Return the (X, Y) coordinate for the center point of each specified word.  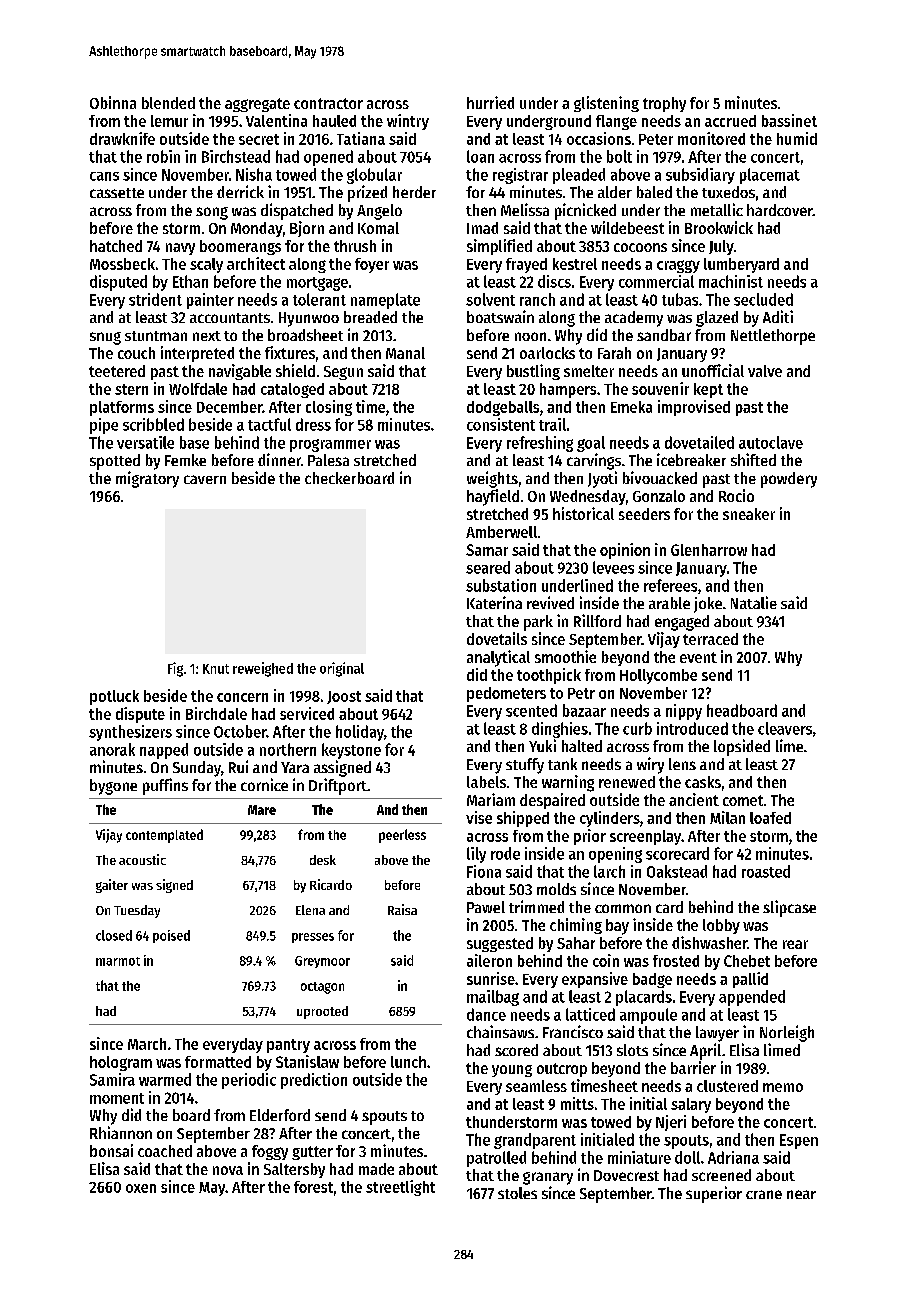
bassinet (789, 120)
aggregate (257, 105)
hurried (490, 102)
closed (114, 935)
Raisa (402, 909)
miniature (639, 1157)
